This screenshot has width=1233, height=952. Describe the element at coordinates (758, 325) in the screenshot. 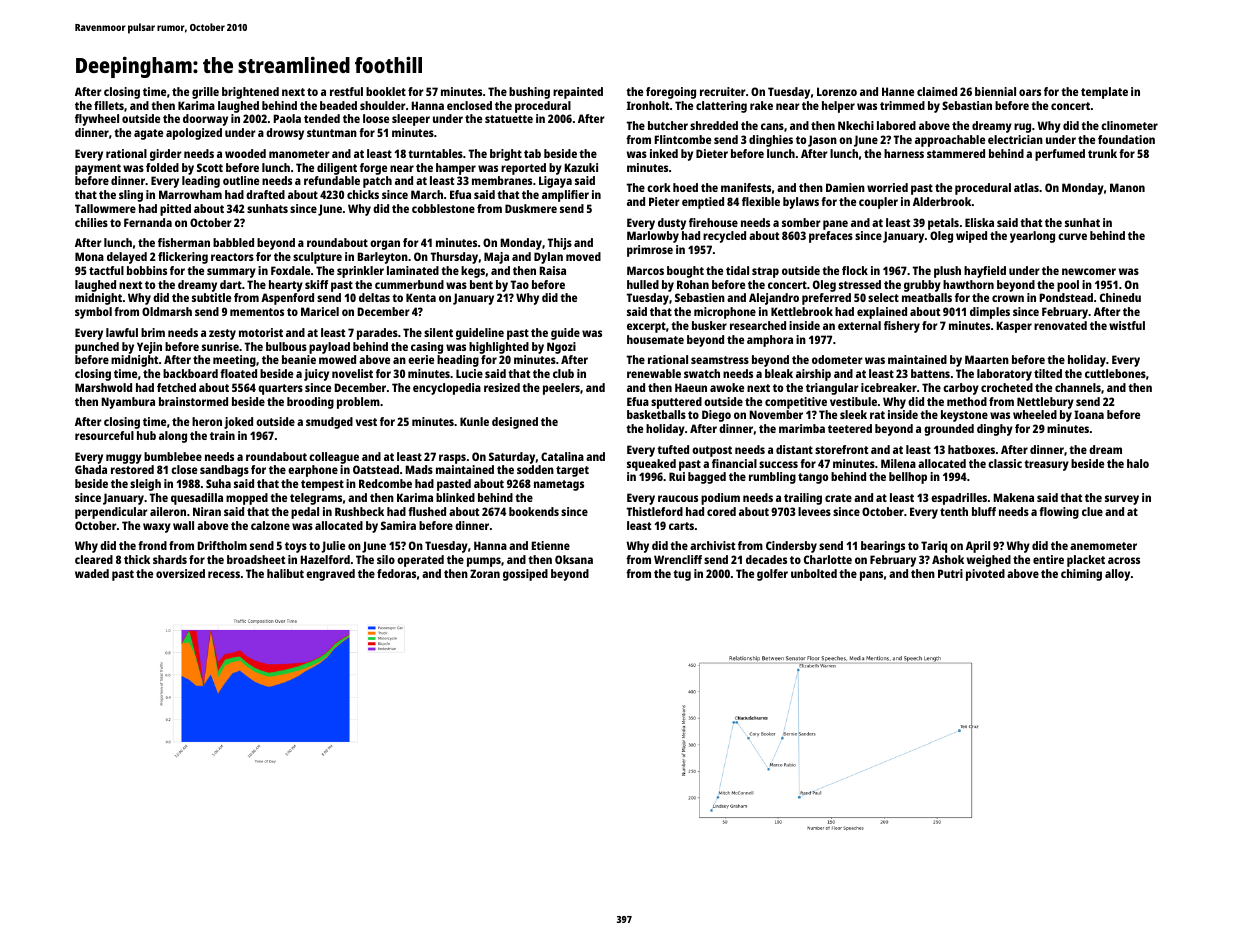

I see `researched` at that location.
